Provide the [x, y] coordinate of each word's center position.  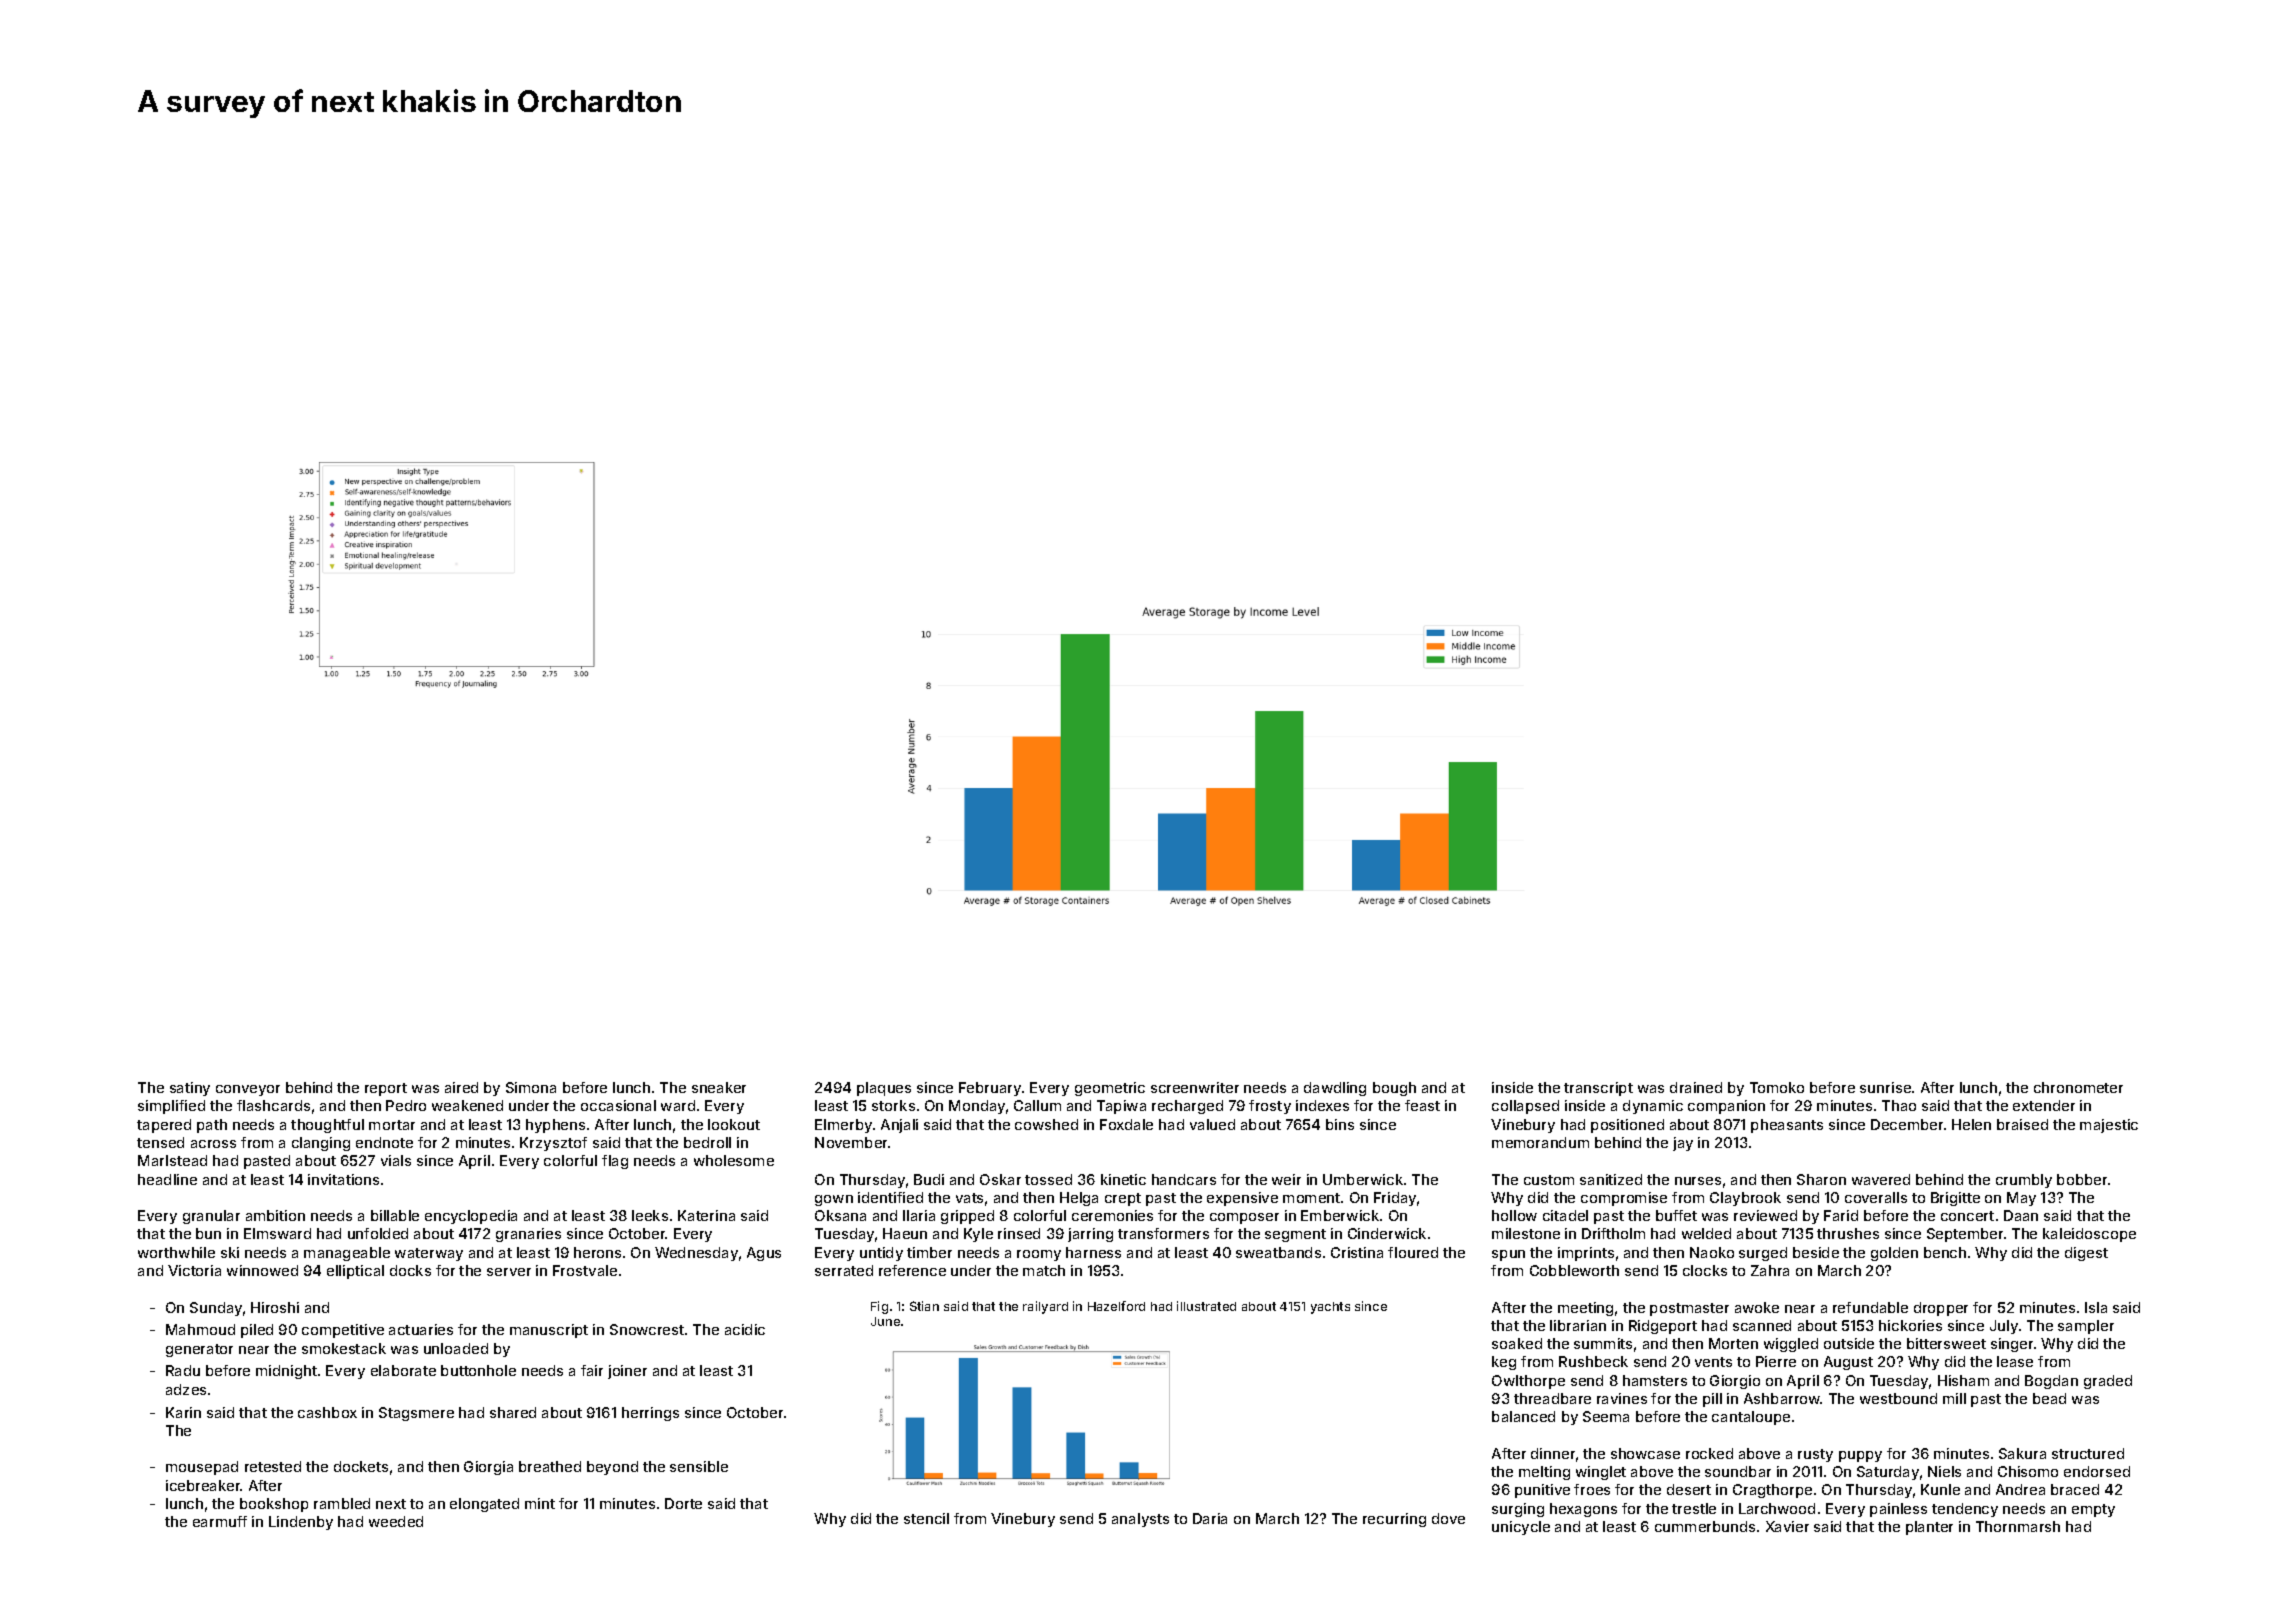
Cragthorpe [1772, 1491]
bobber [2082, 1179]
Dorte [683, 1503]
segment [1295, 1235]
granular [211, 1217]
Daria [1210, 1518]
